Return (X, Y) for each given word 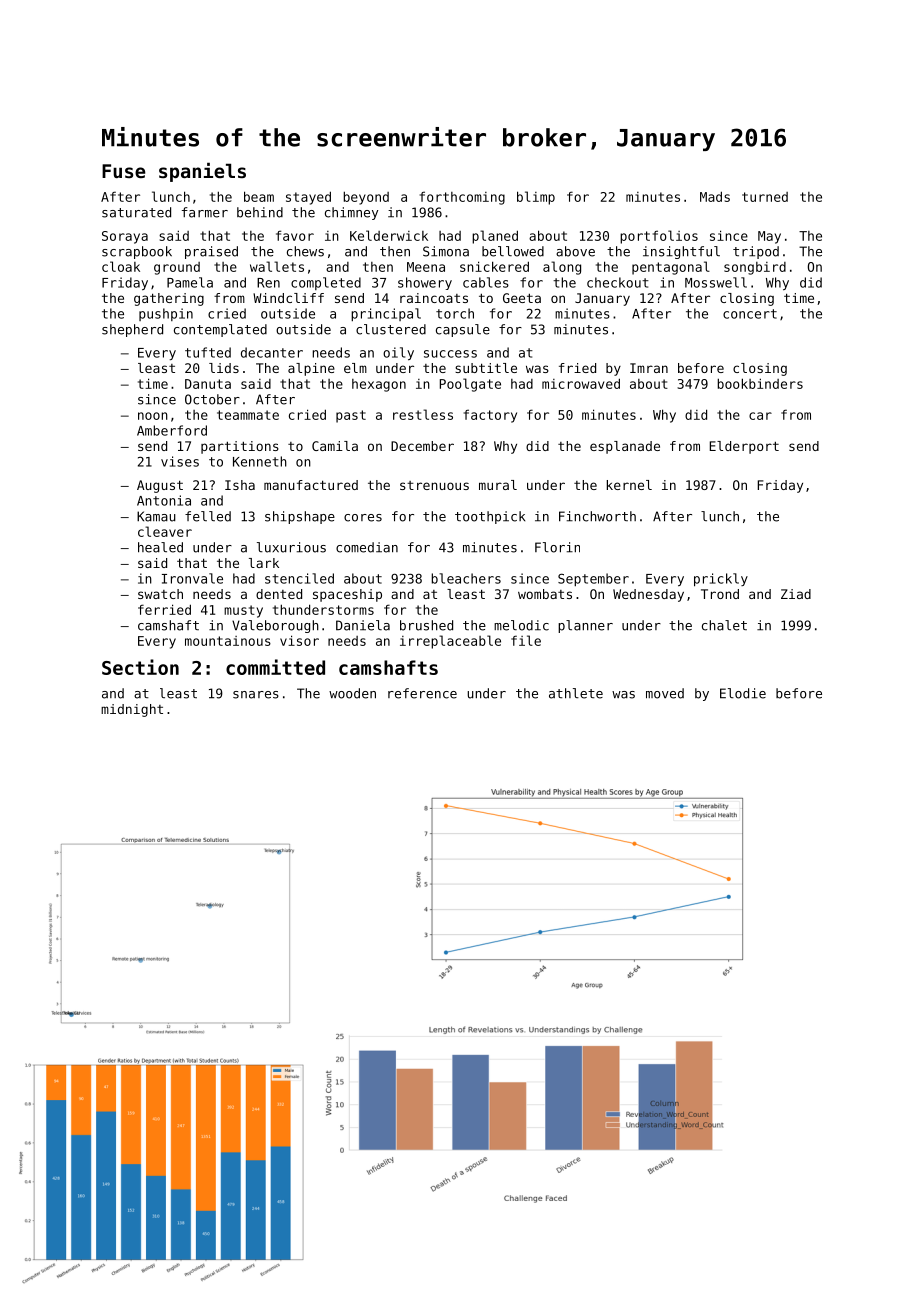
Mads (715, 196)
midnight (132, 710)
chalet (724, 625)
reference (422, 693)
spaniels (202, 172)
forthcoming (462, 198)
